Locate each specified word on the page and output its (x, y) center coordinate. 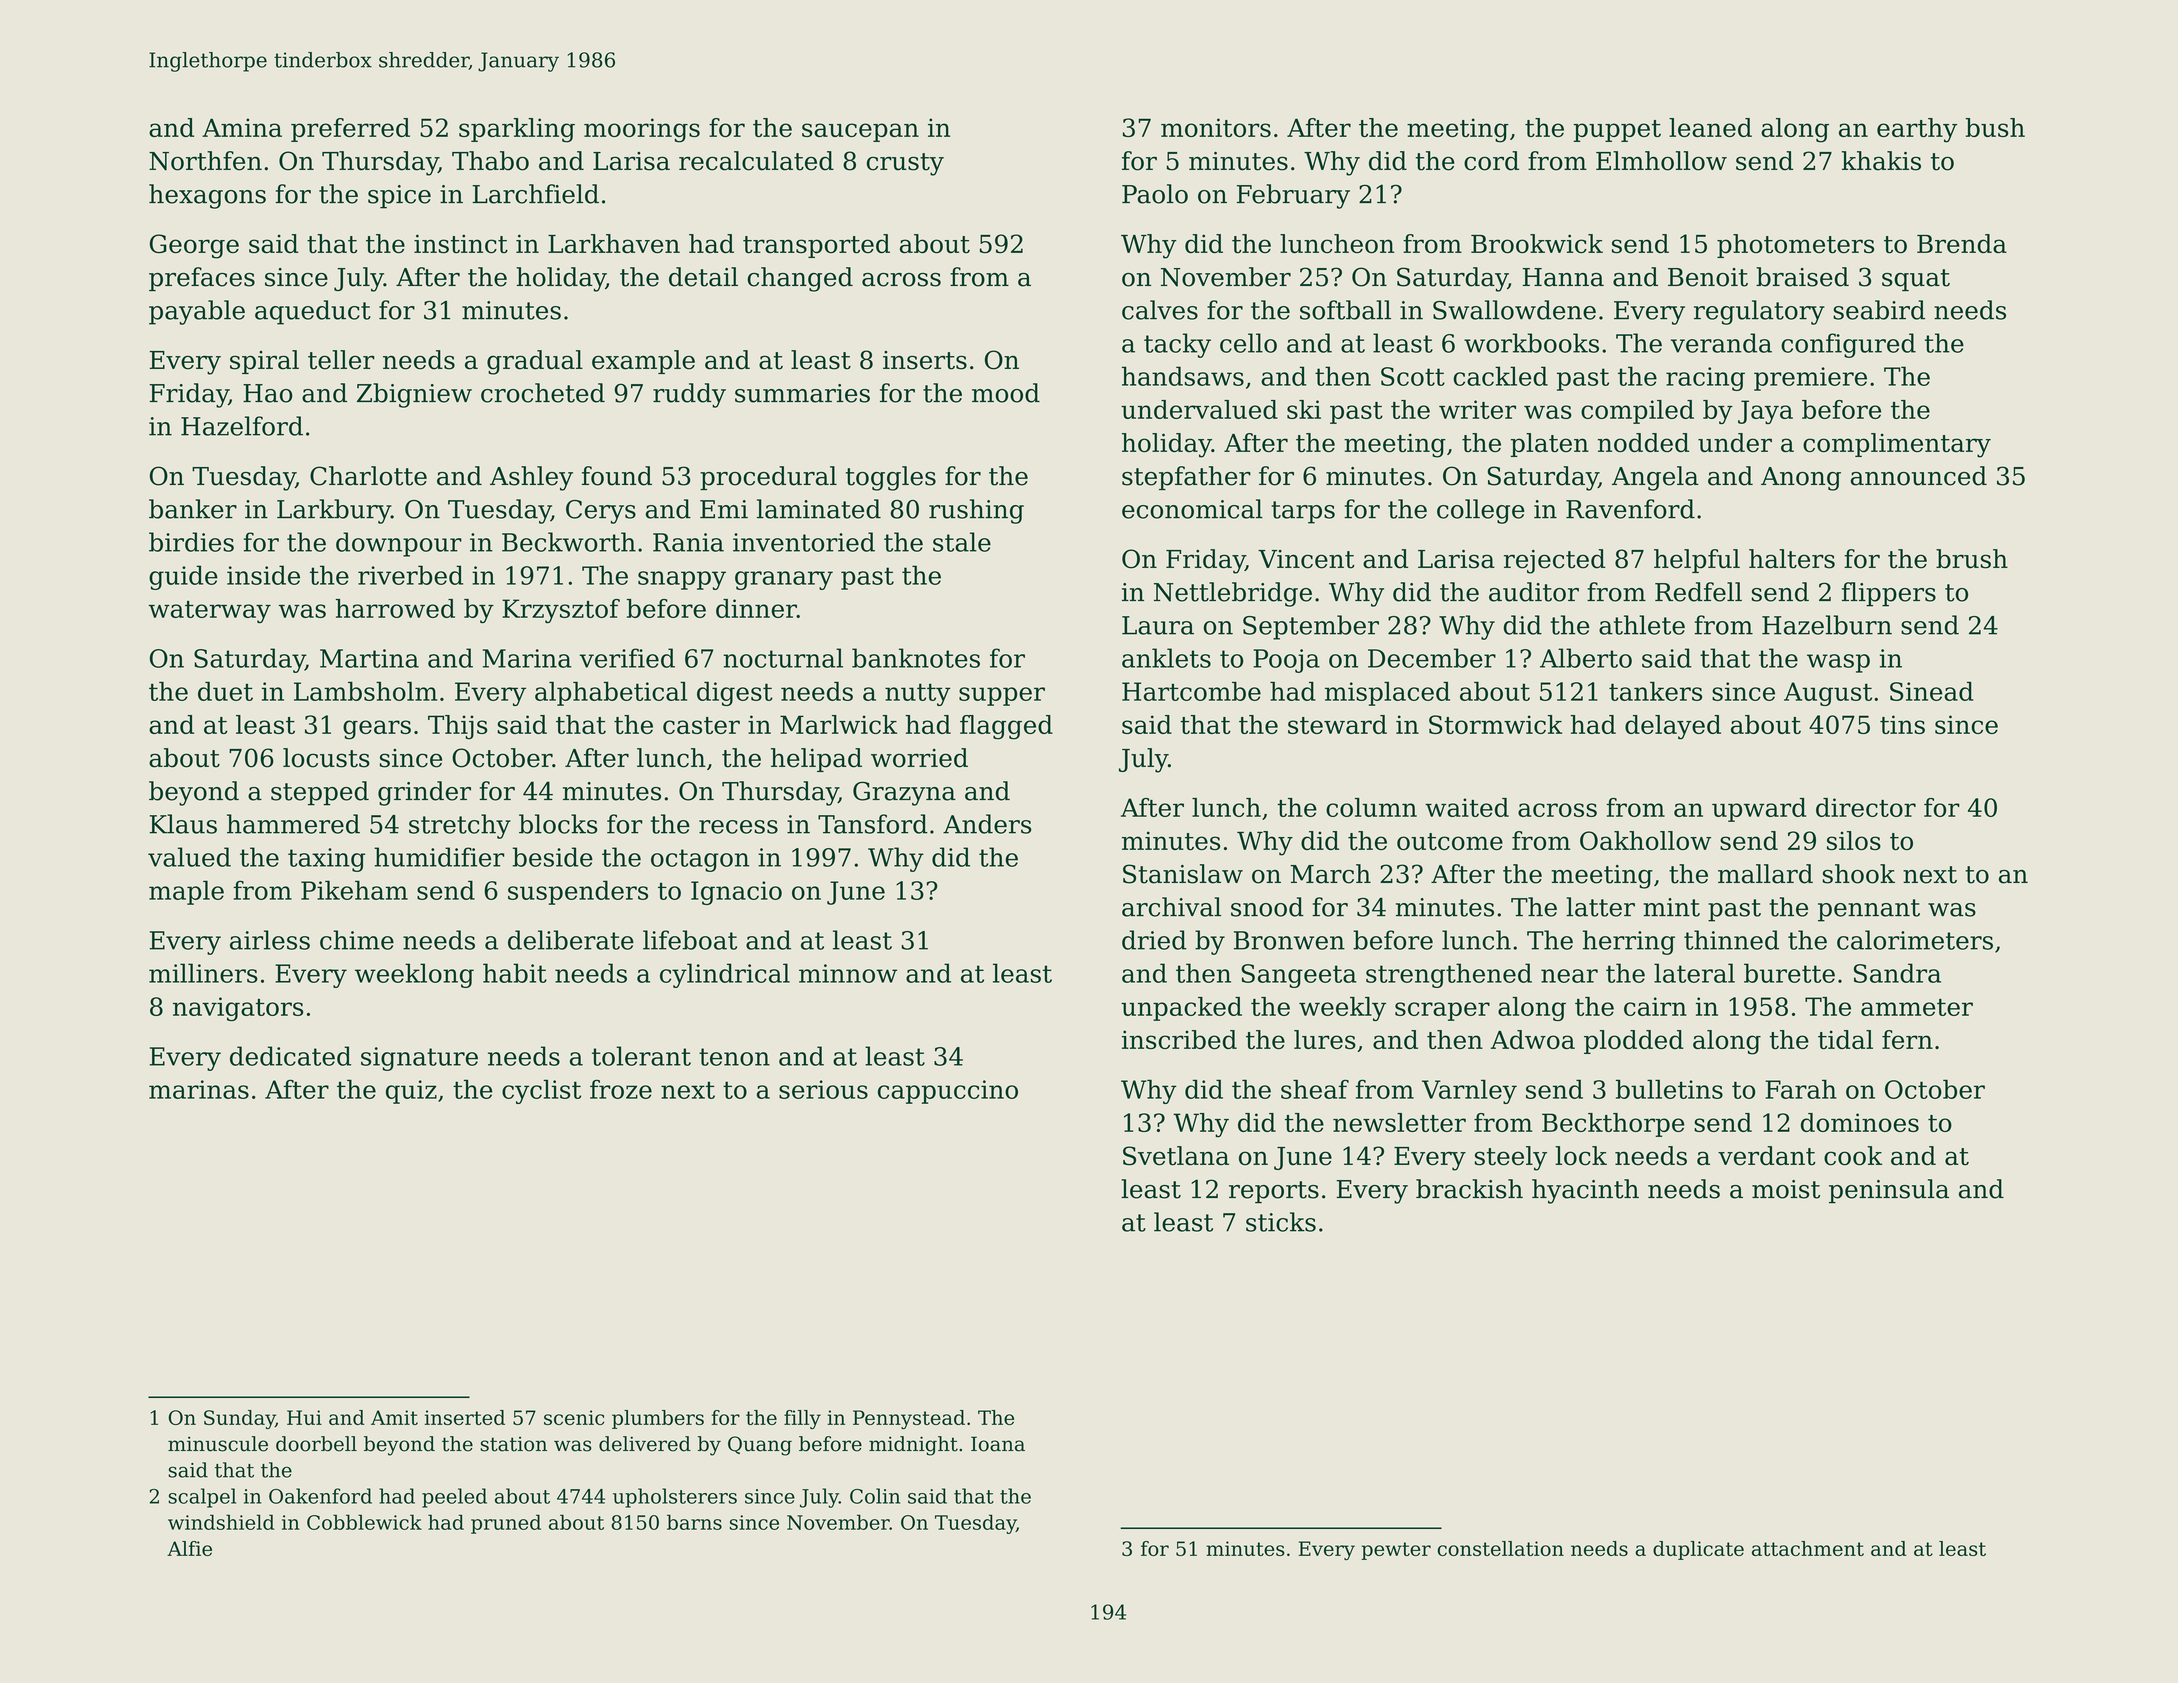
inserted (465, 1417)
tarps (1303, 512)
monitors (1216, 127)
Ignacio (736, 893)
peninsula (1889, 1191)
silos (1854, 840)
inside (263, 575)
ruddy (689, 395)
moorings (642, 130)
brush (1972, 559)
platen (1550, 445)
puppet (1617, 131)
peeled (454, 1498)
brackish (1469, 1189)
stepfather (1186, 478)
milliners (203, 973)
